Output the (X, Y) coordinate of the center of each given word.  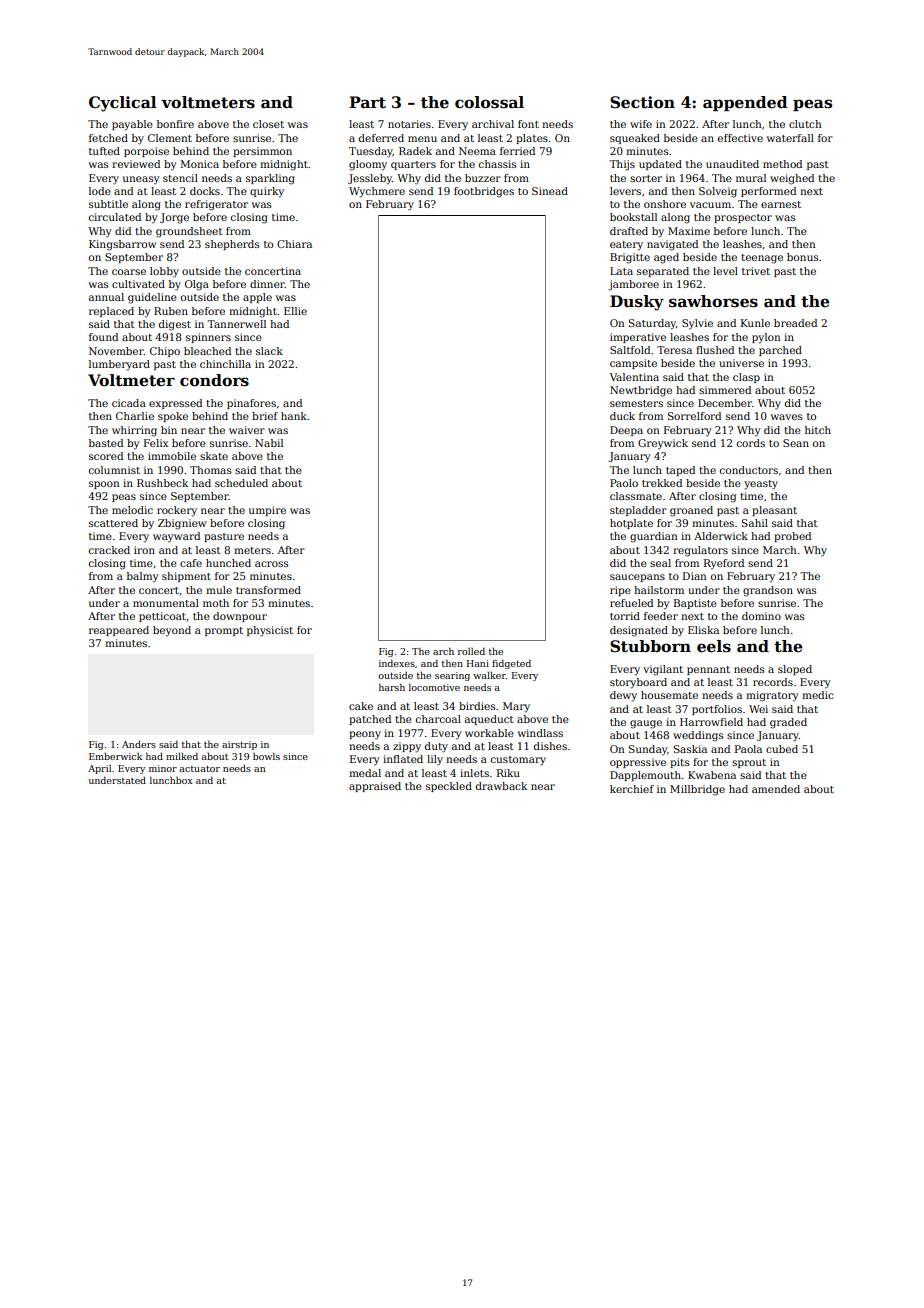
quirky (267, 192)
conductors (749, 470)
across (271, 564)
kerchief (632, 789)
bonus (802, 257)
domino (761, 616)
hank (294, 416)
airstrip (239, 745)
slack (269, 351)
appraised (375, 787)
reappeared (119, 631)
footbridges (484, 192)
